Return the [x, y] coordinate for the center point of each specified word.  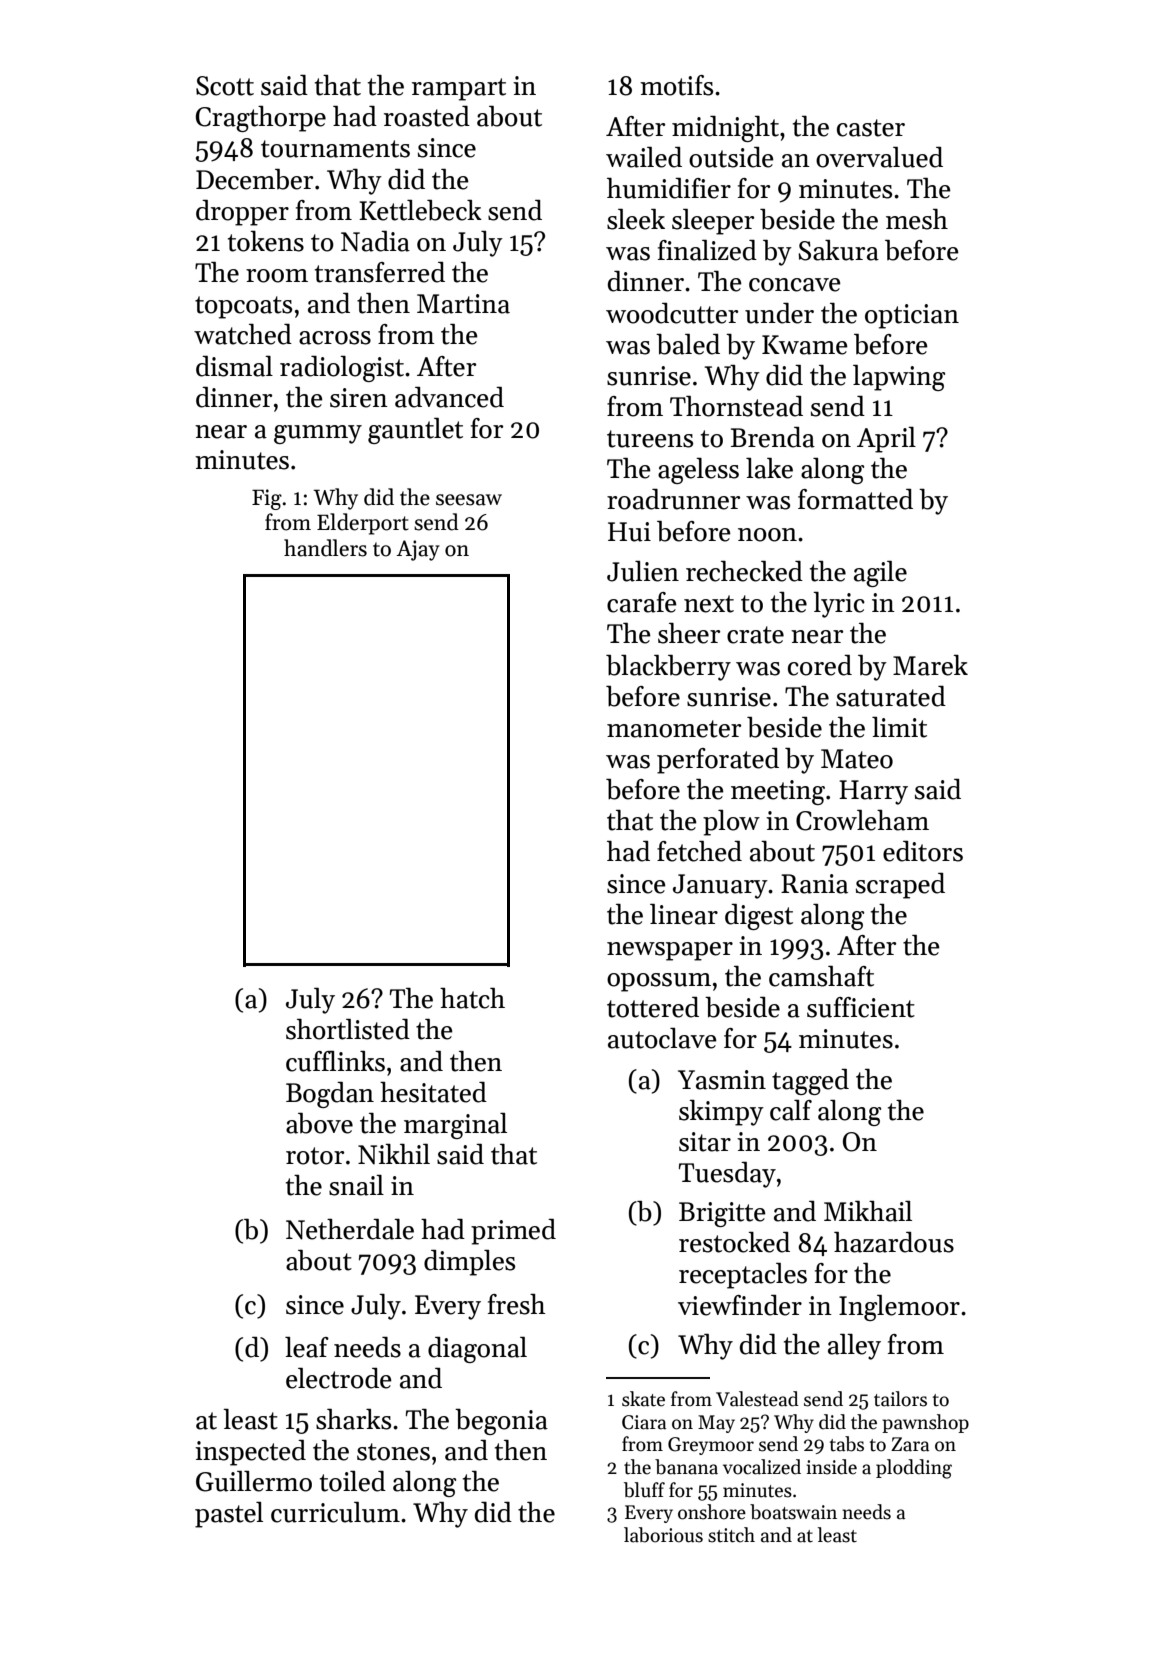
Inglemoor [899, 1308]
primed [513, 1232]
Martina [463, 304]
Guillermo [254, 1481]
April [886, 440]
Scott [225, 86]
